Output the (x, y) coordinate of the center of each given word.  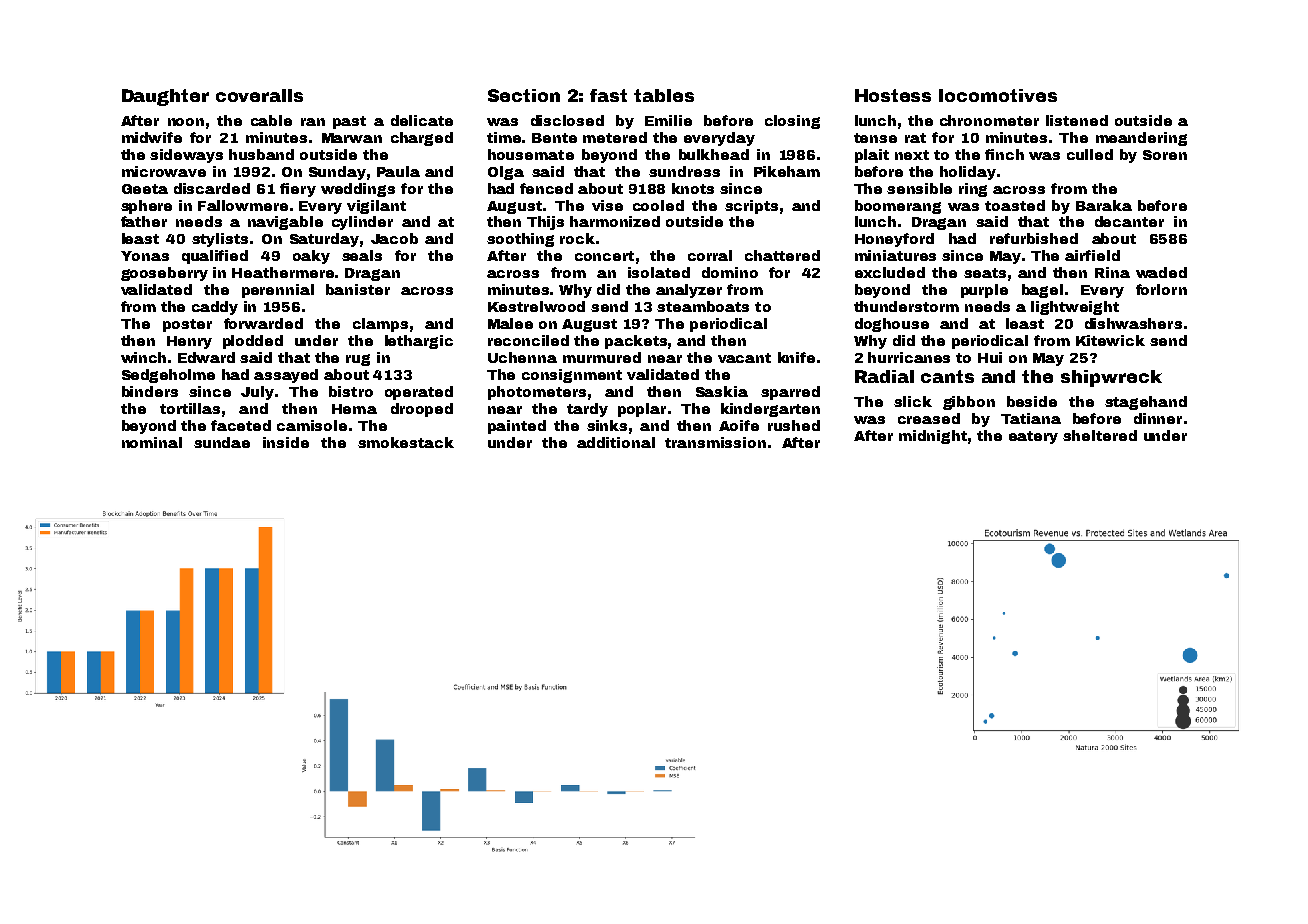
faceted (241, 425)
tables (664, 95)
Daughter (165, 97)
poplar (642, 410)
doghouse (892, 325)
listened (1077, 120)
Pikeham (787, 171)
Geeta (145, 189)
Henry (189, 342)
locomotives (998, 95)
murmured (602, 357)
